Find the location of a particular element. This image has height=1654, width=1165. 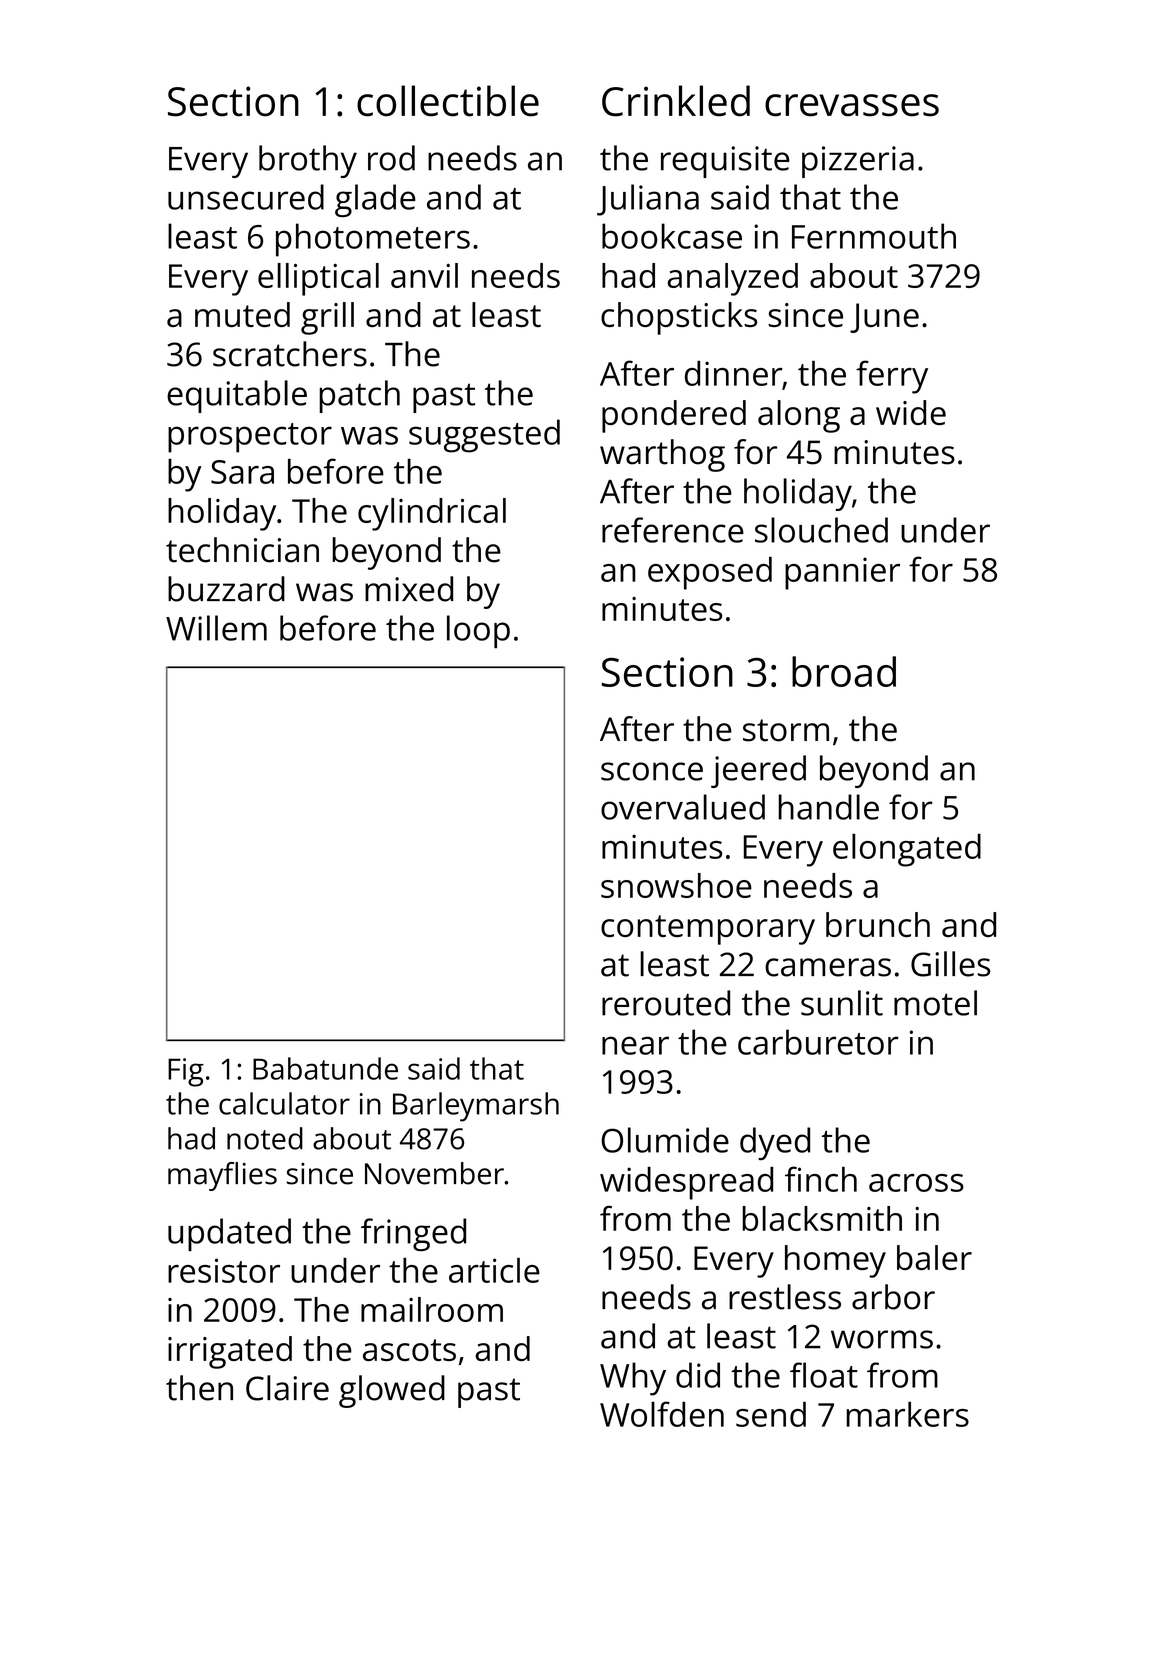

then is located at coordinates (199, 1388).
